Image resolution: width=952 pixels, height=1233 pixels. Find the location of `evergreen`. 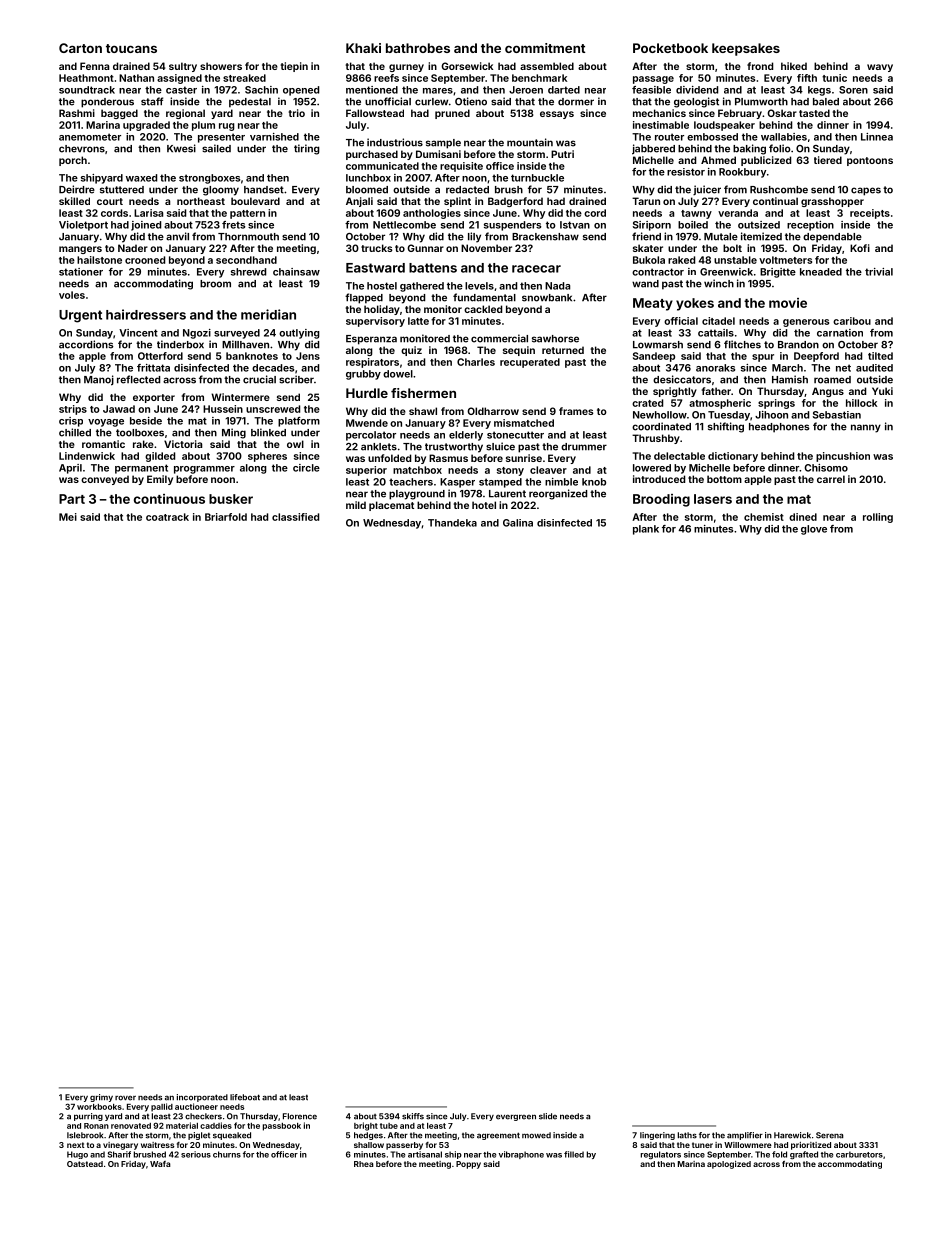

evergreen is located at coordinates (516, 1117).
